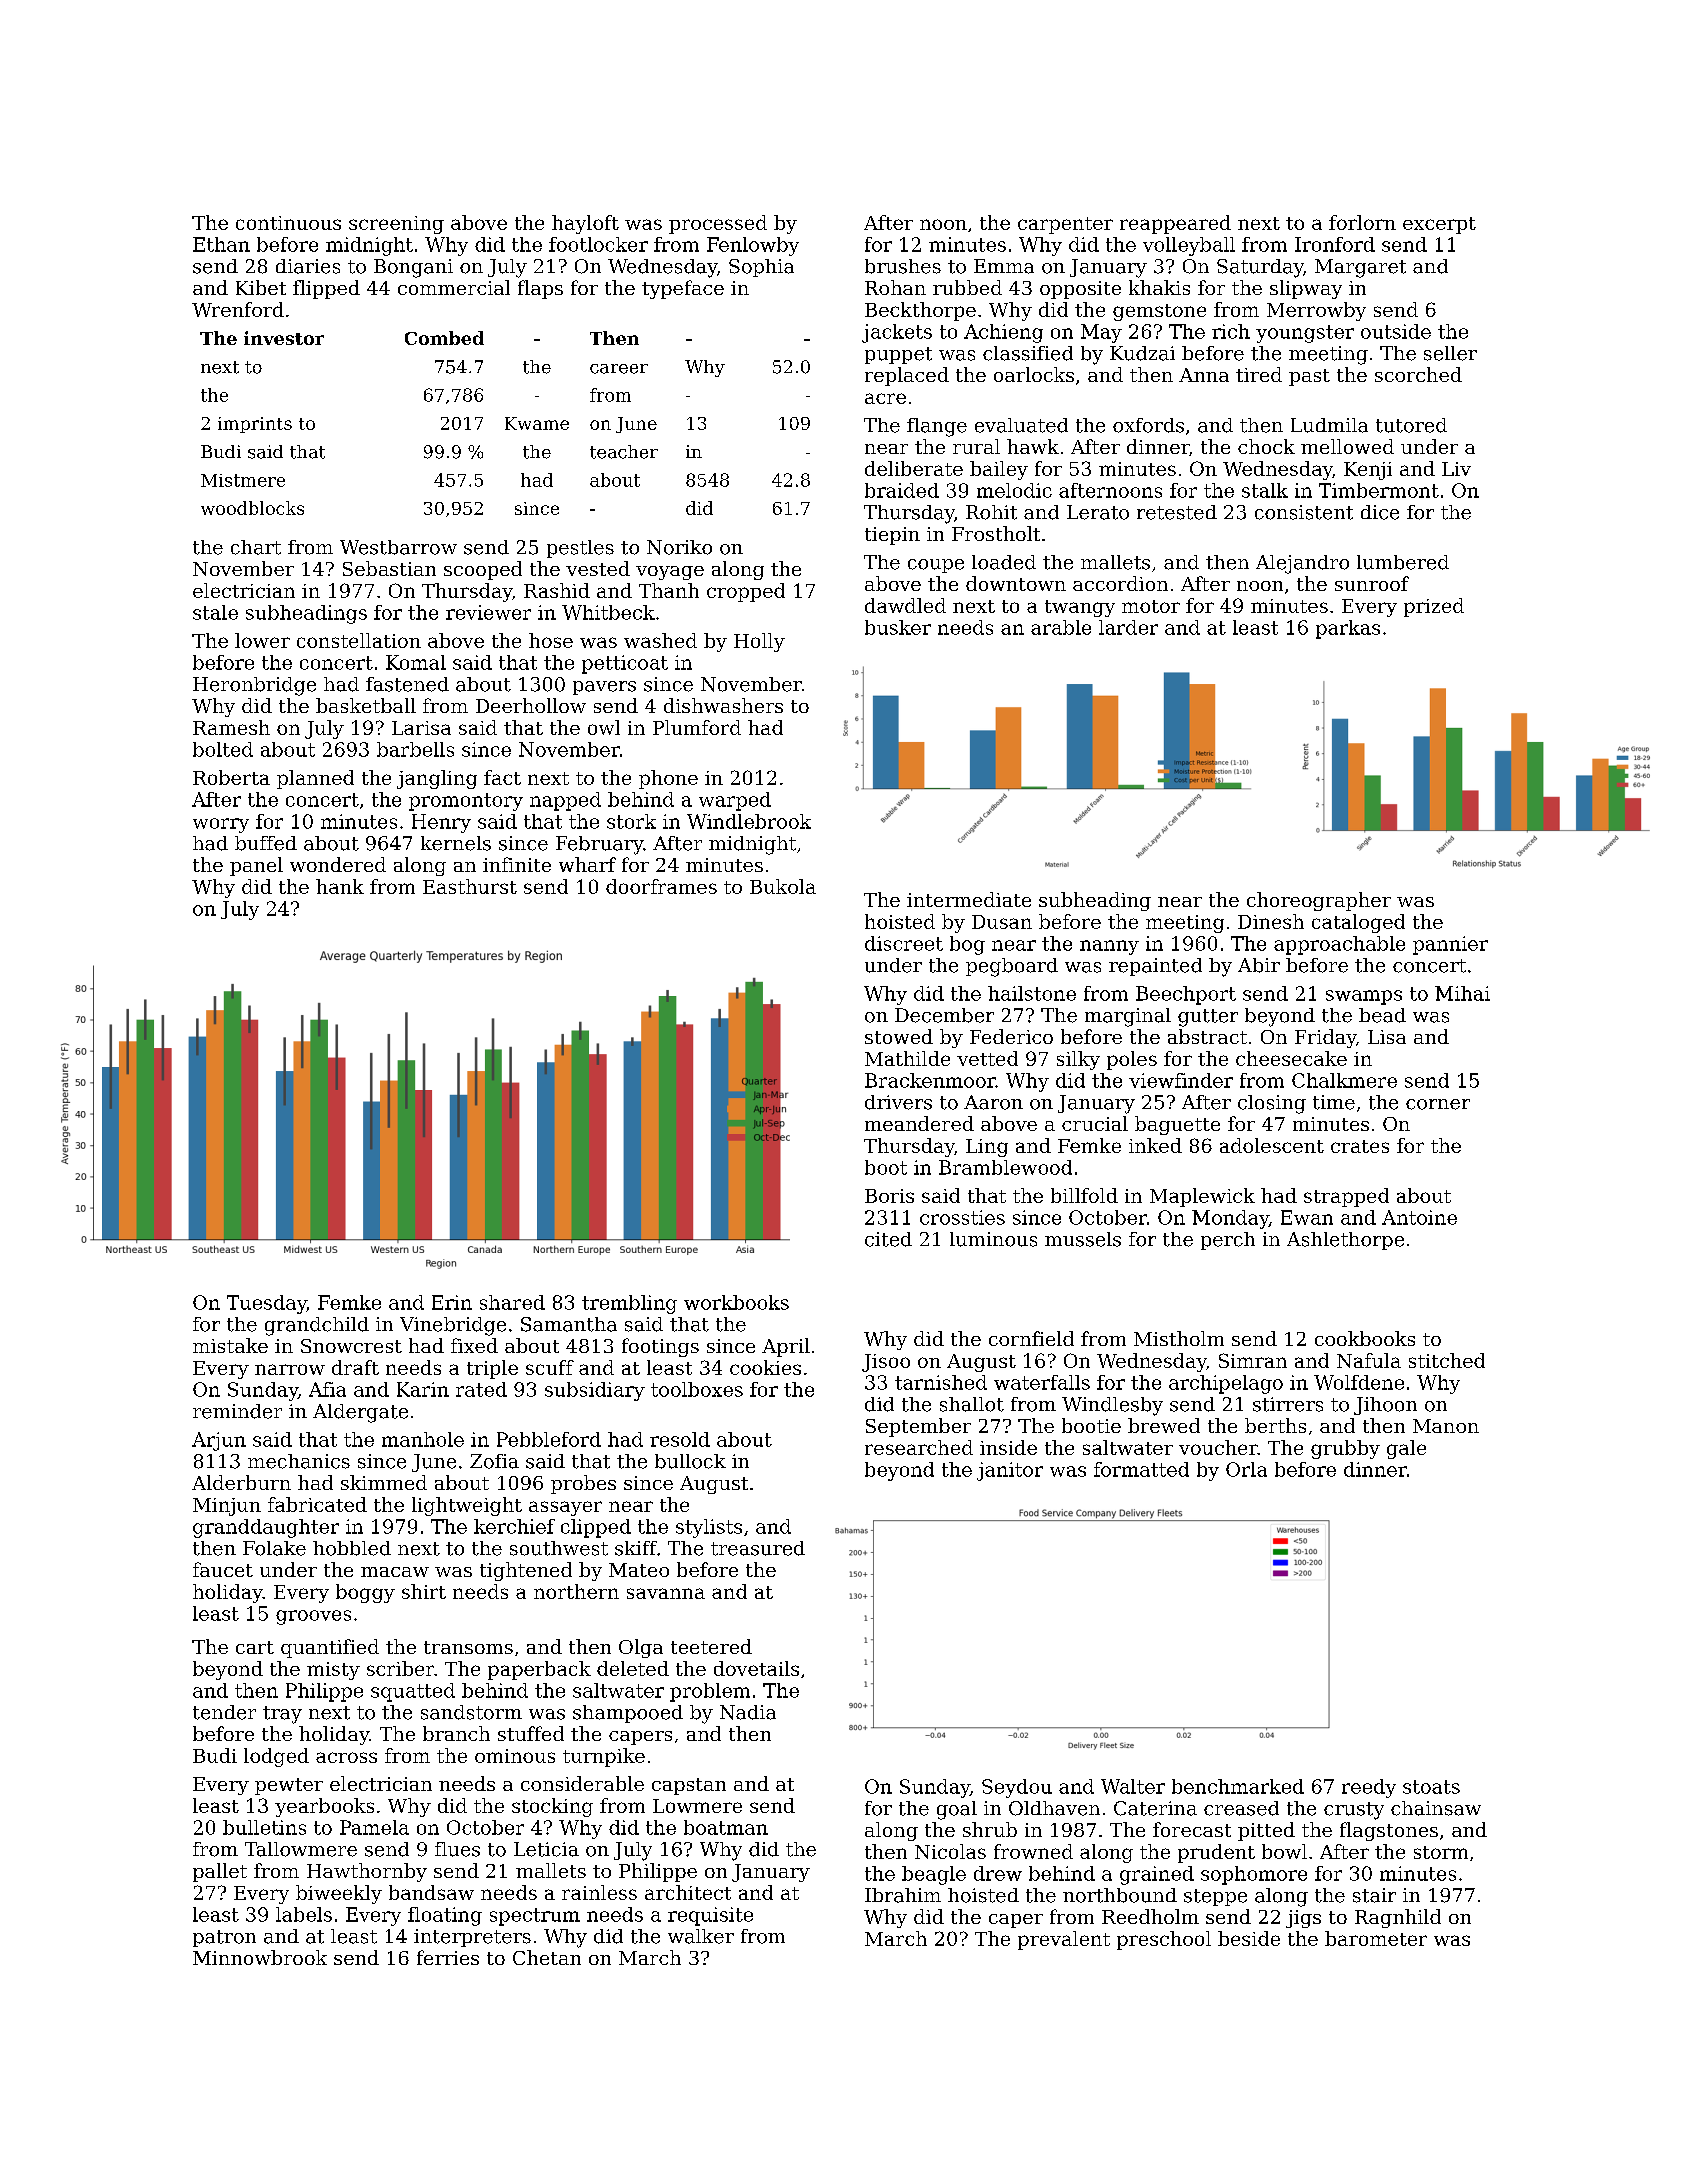  What do you see at coordinates (1010, 1471) in the screenshot?
I see `janitor` at bounding box center [1010, 1471].
